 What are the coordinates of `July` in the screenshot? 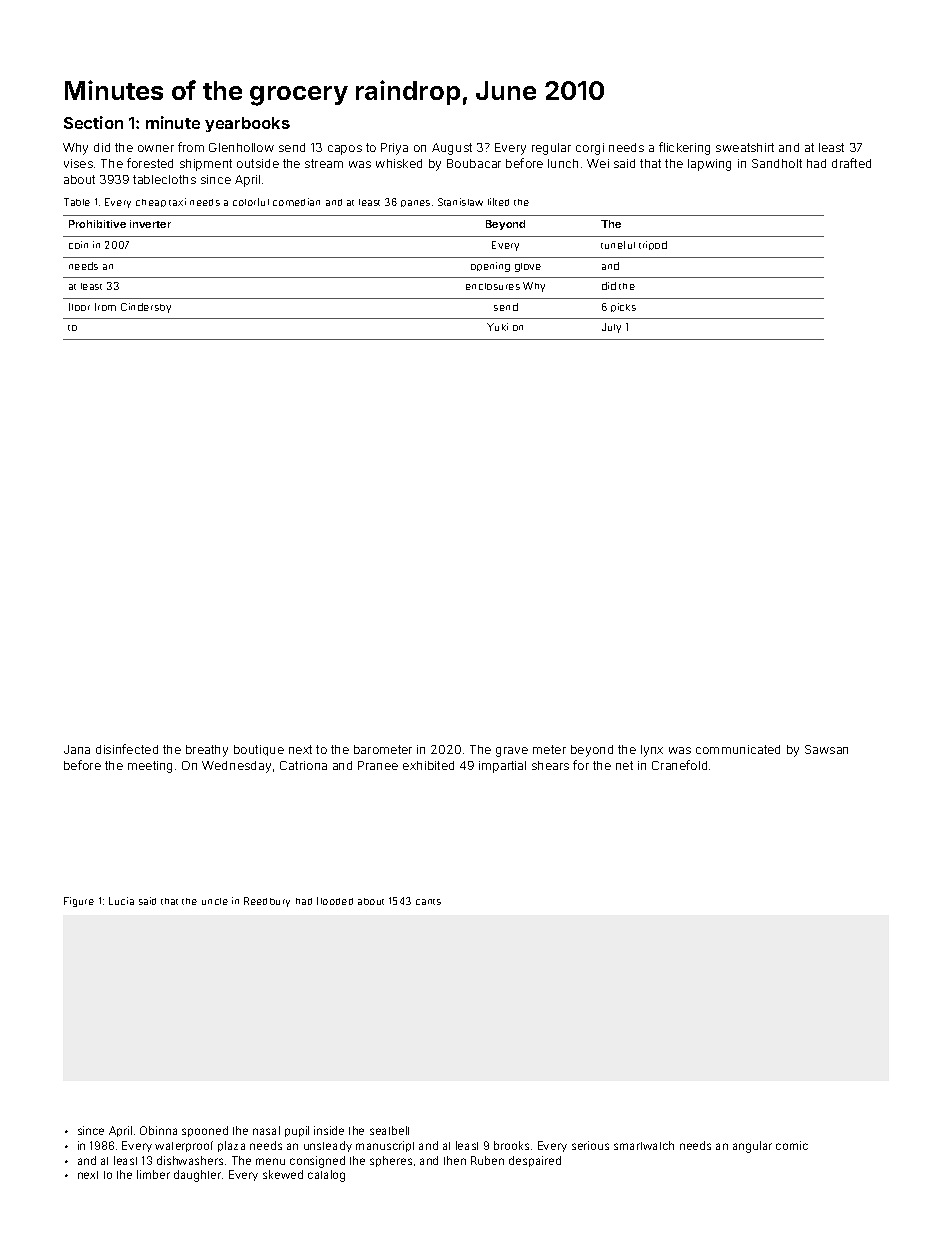 It's located at (611, 328).
